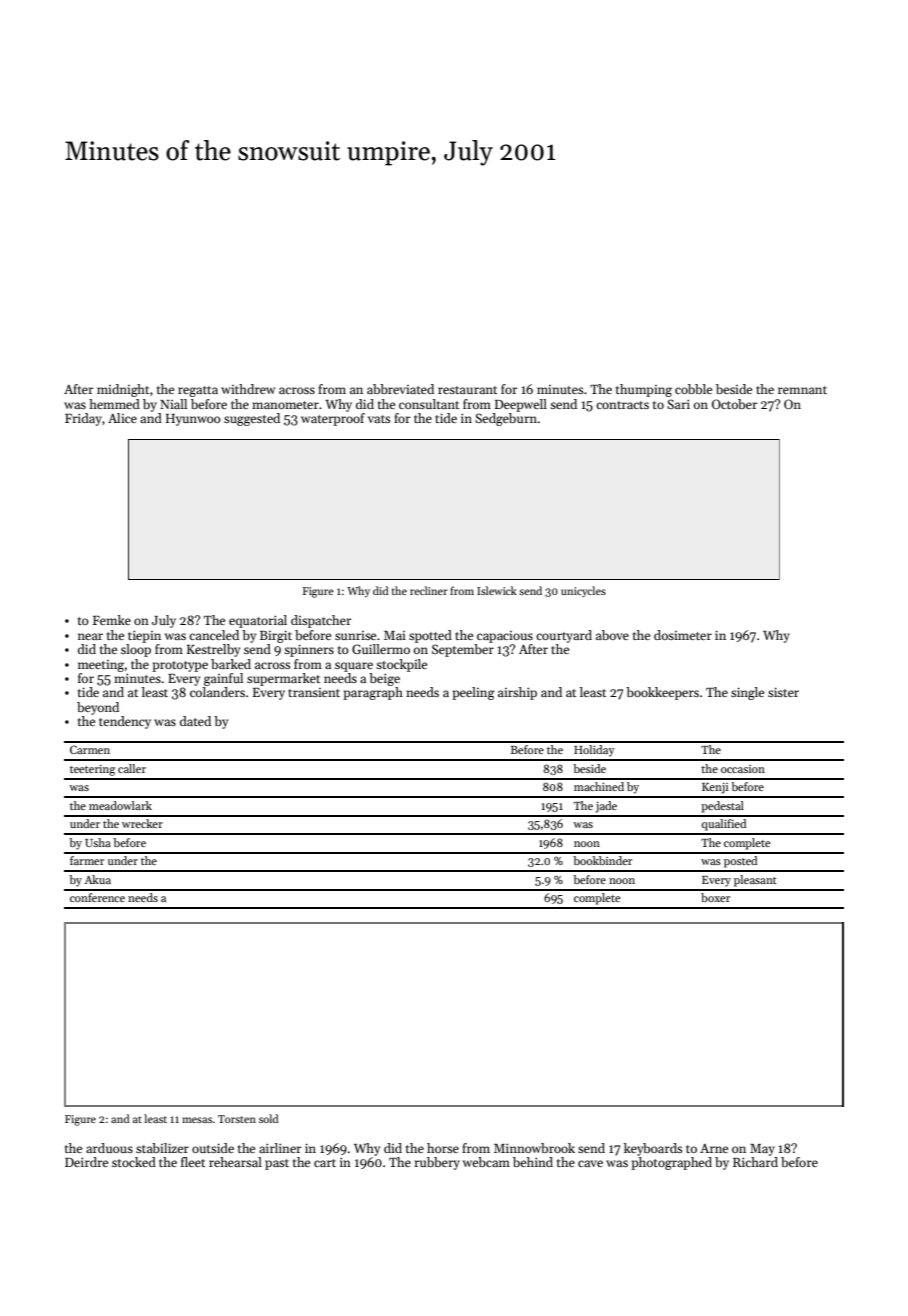 This screenshot has height=1316, width=908. What do you see at coordinates (379, 419) in the screenshot?
I see `vats` at bounding box center [379, 419].
